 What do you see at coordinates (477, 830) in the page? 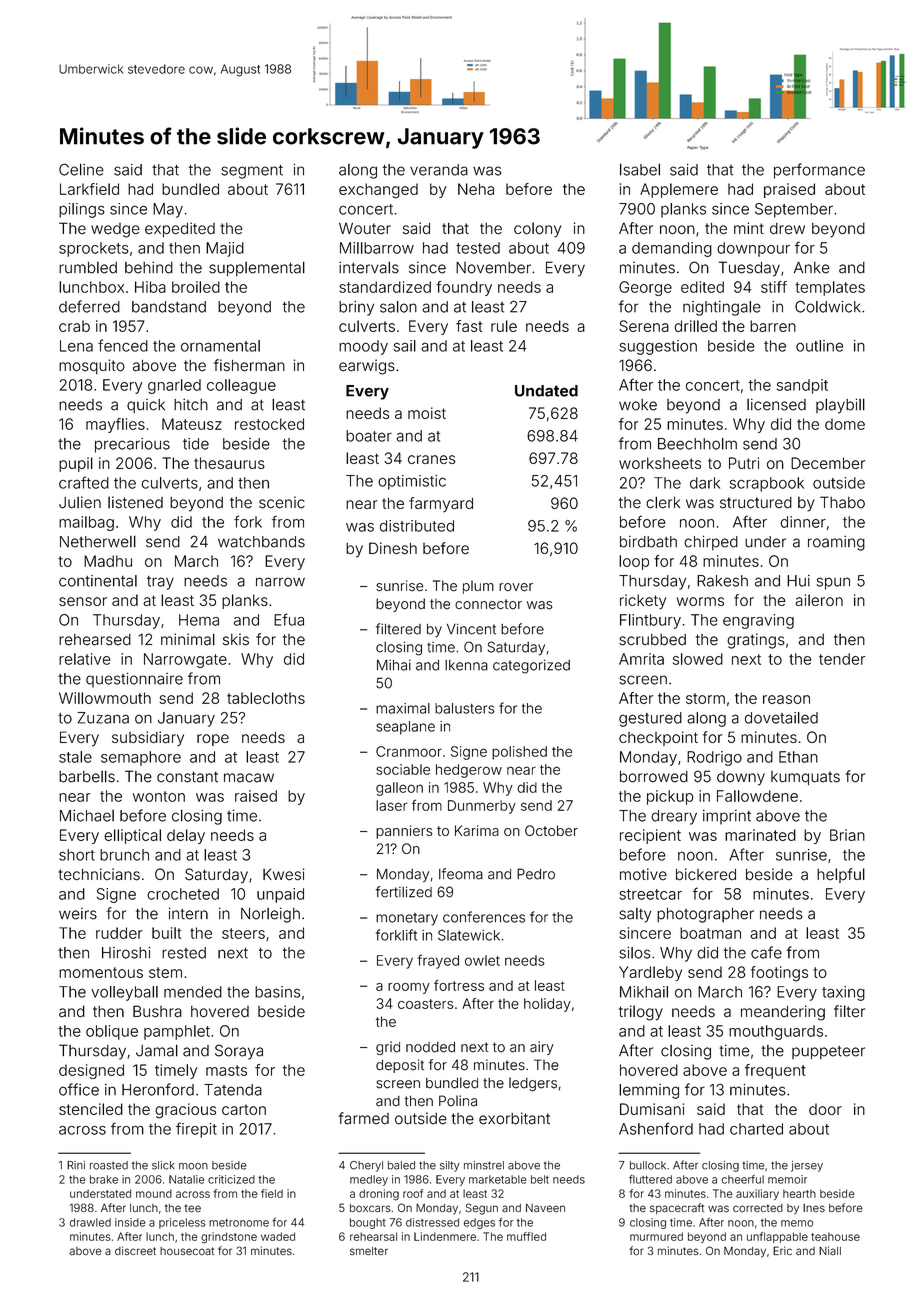
I see `Karima` at bounding box center [477, 830].
